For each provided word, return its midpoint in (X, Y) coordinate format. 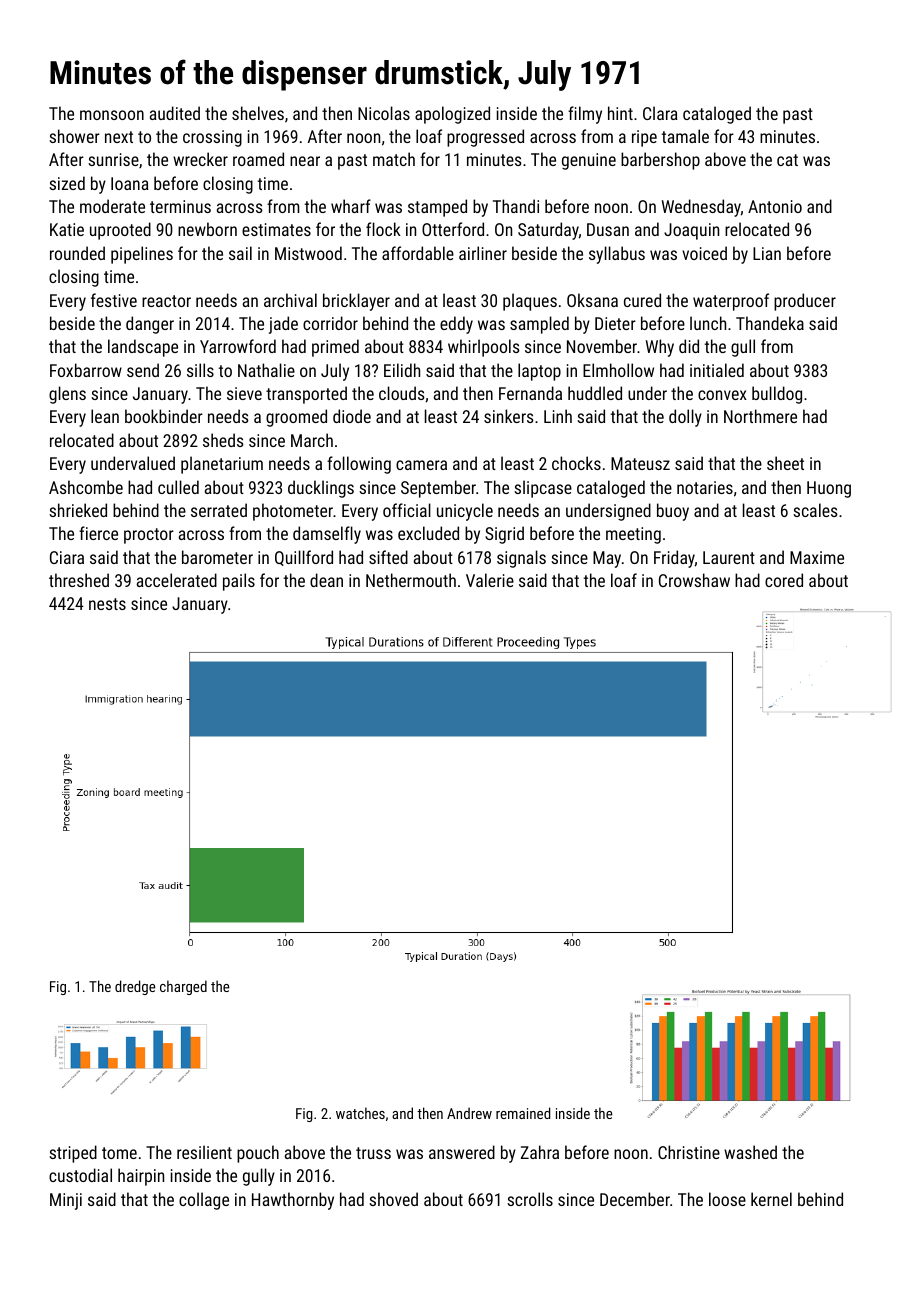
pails (239, 582)
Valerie (490, 580)
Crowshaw (694, 580)
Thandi (516, 206)
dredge (135, 987)
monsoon (112, 115)
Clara (660, 113)
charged (183, 987)
